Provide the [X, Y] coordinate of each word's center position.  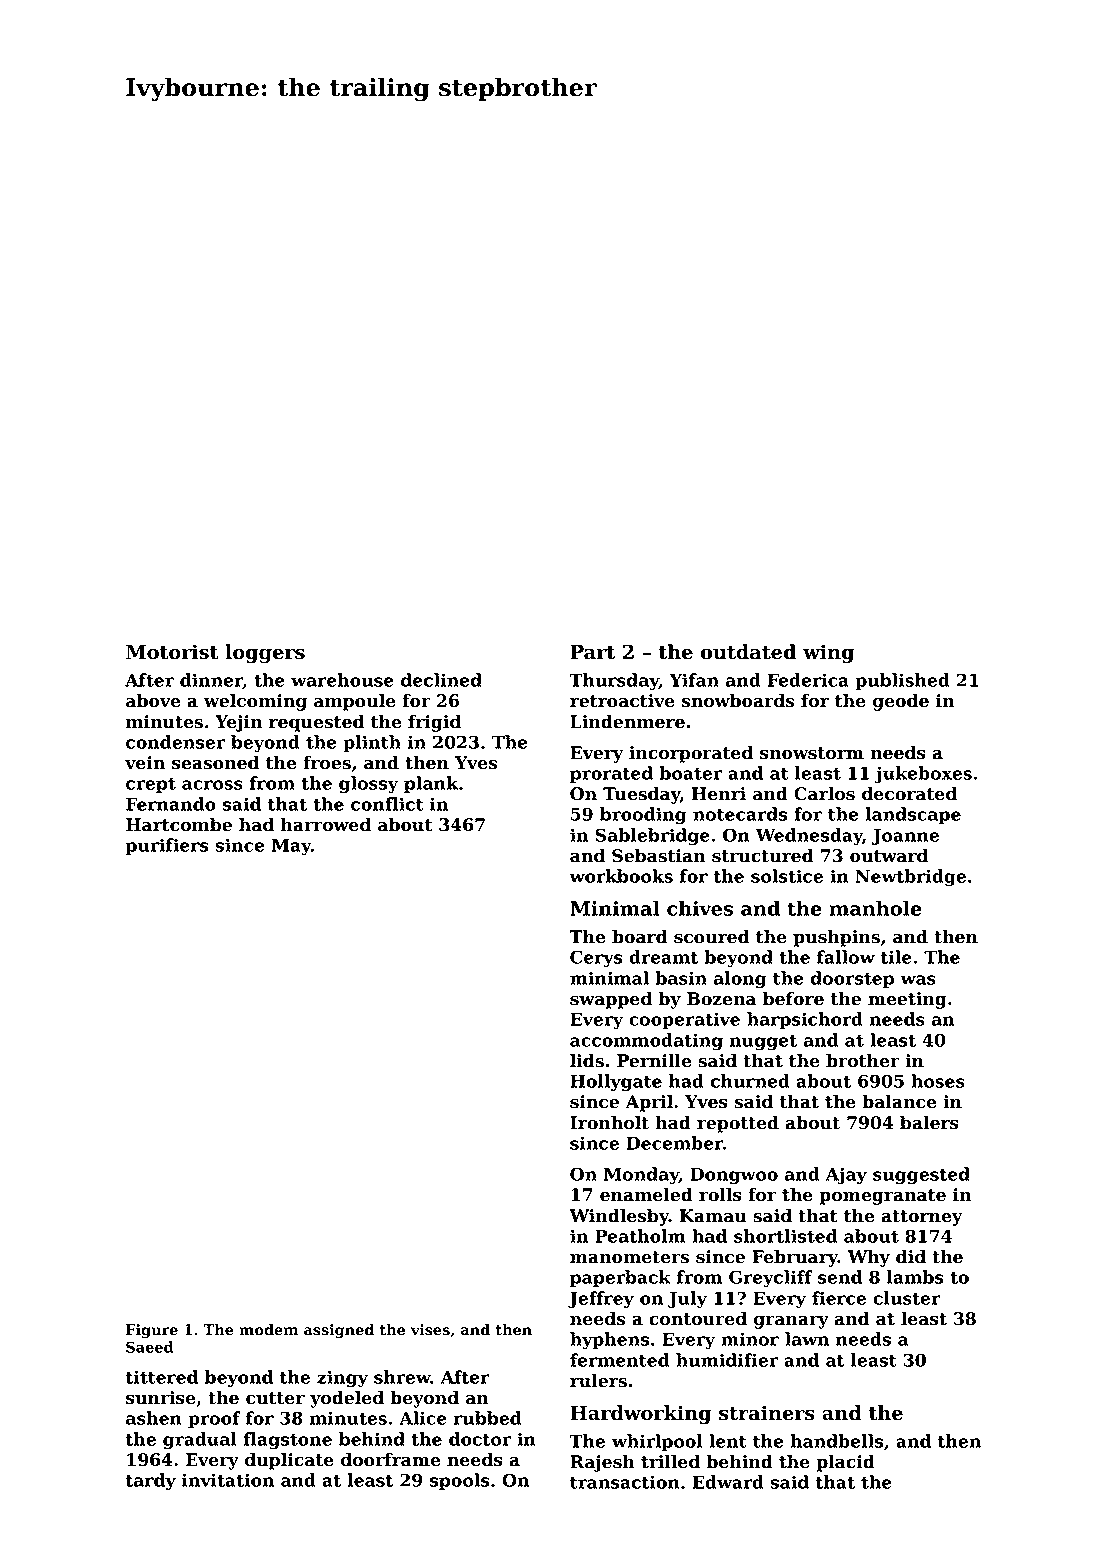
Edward [728, 1482]
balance [899, 1101]
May [291, 847]
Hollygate [616, 1083]
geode [901, 702]
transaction [625, 1482]
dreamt [663, 957]
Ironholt [609, 1123]
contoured [698, 1319]
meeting [907, 1000]
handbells [836, 1441]
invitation [228, 1480]
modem [268, 1330]
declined [441, 680]
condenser [175, 742]
